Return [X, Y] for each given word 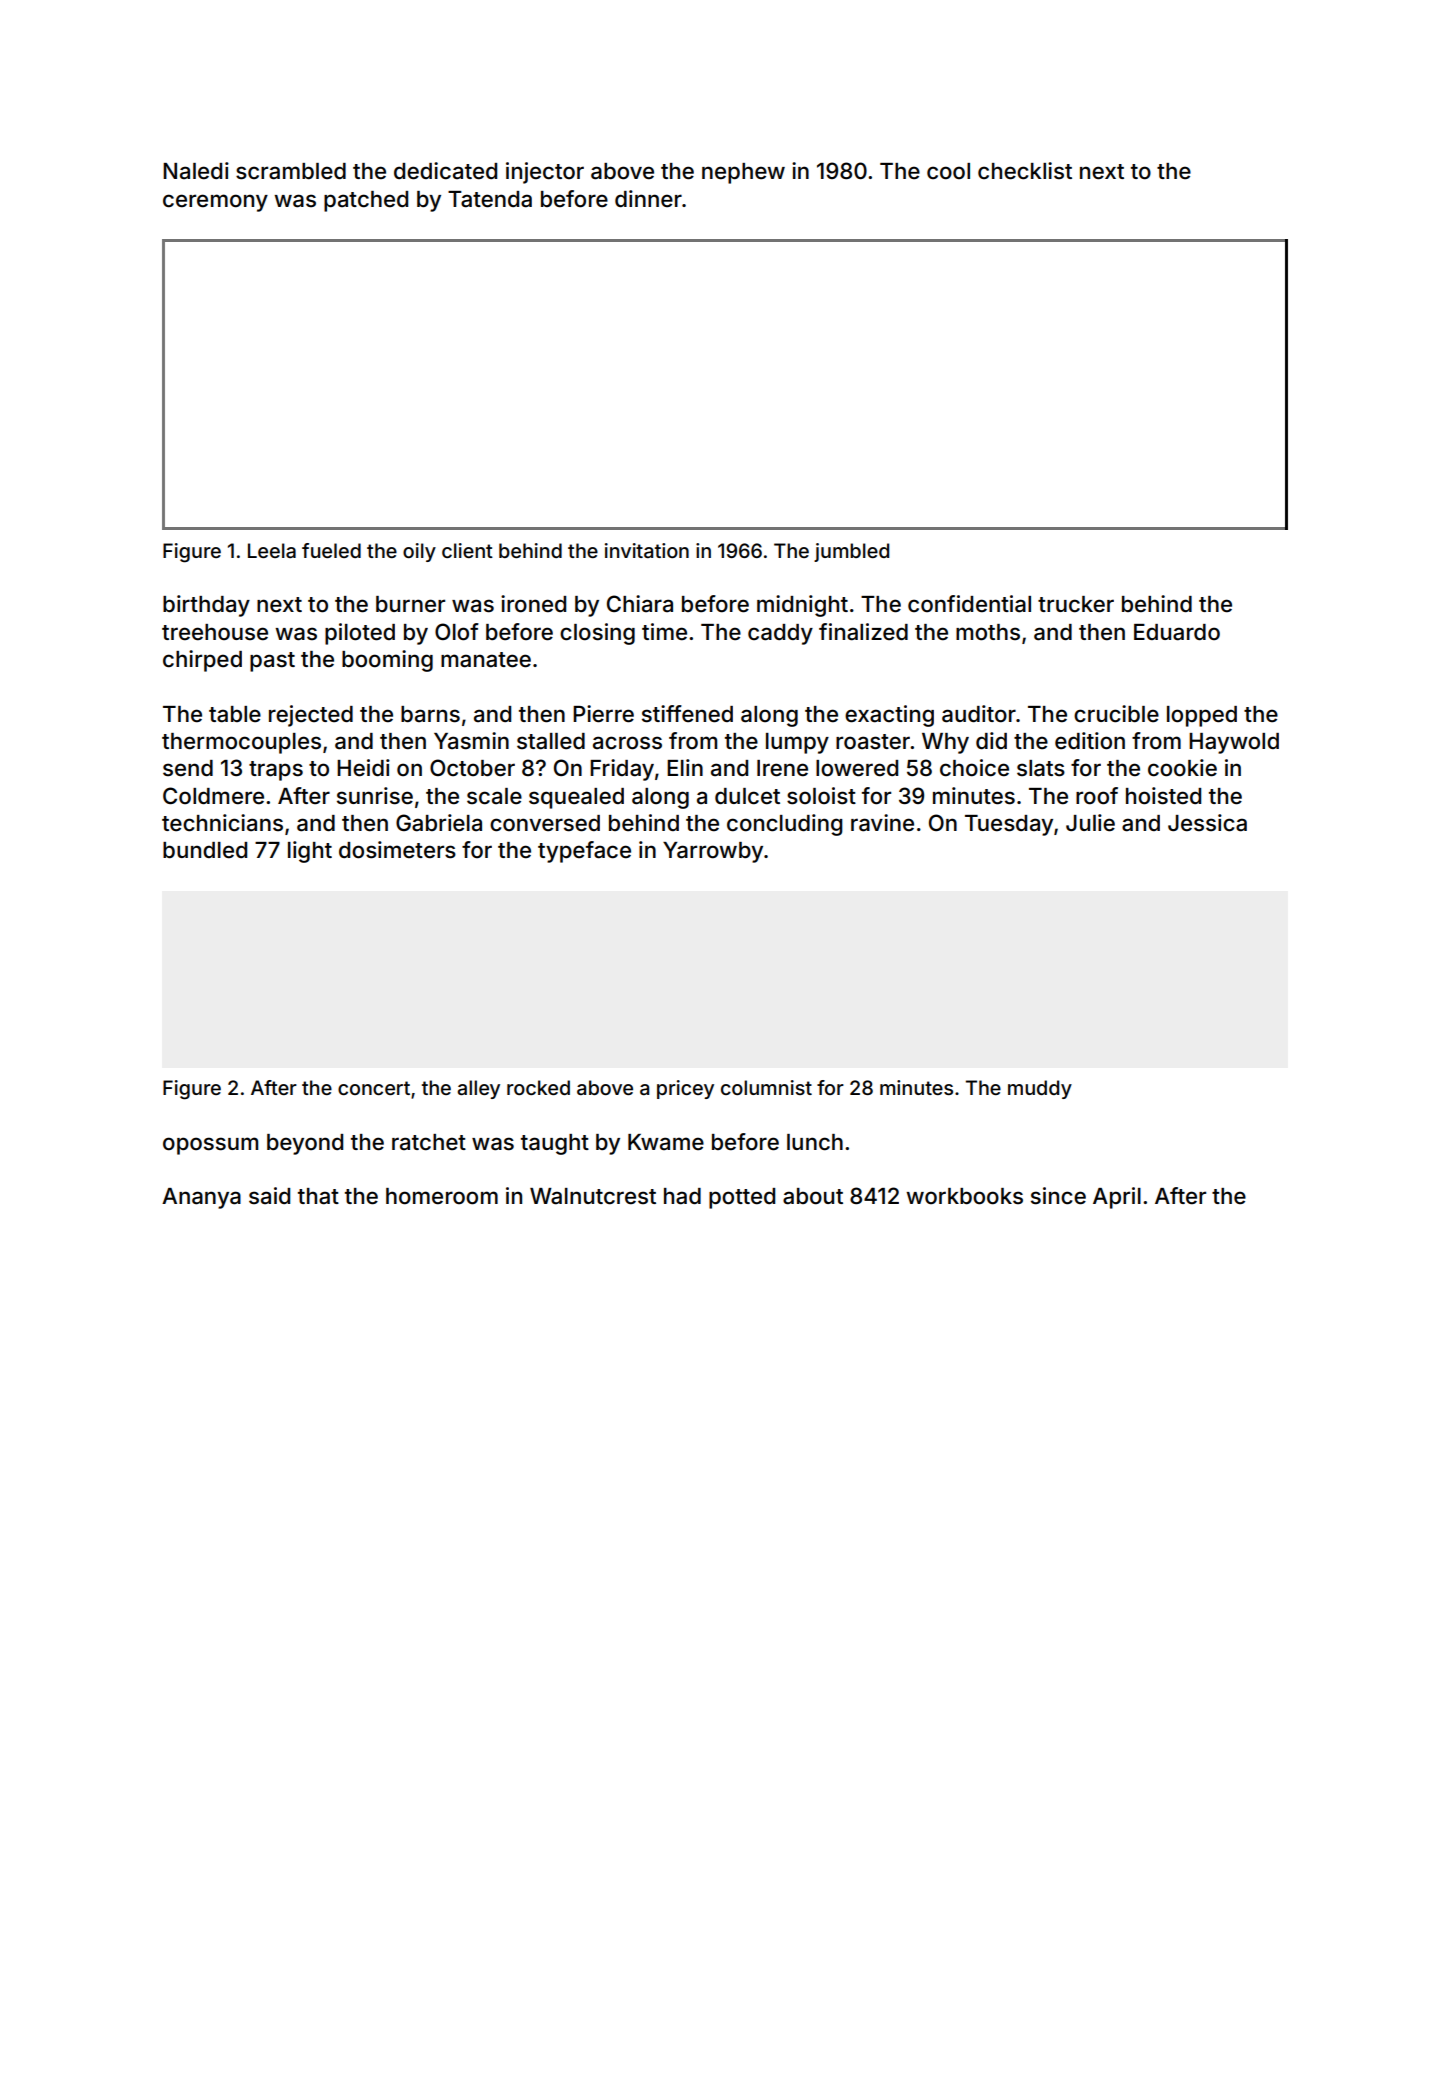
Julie [1090, 823]
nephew [743, 173]
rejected [311, 716]
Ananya [201, 1198]
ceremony [215, 203]
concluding [784, 825]
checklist [1025, 171]
